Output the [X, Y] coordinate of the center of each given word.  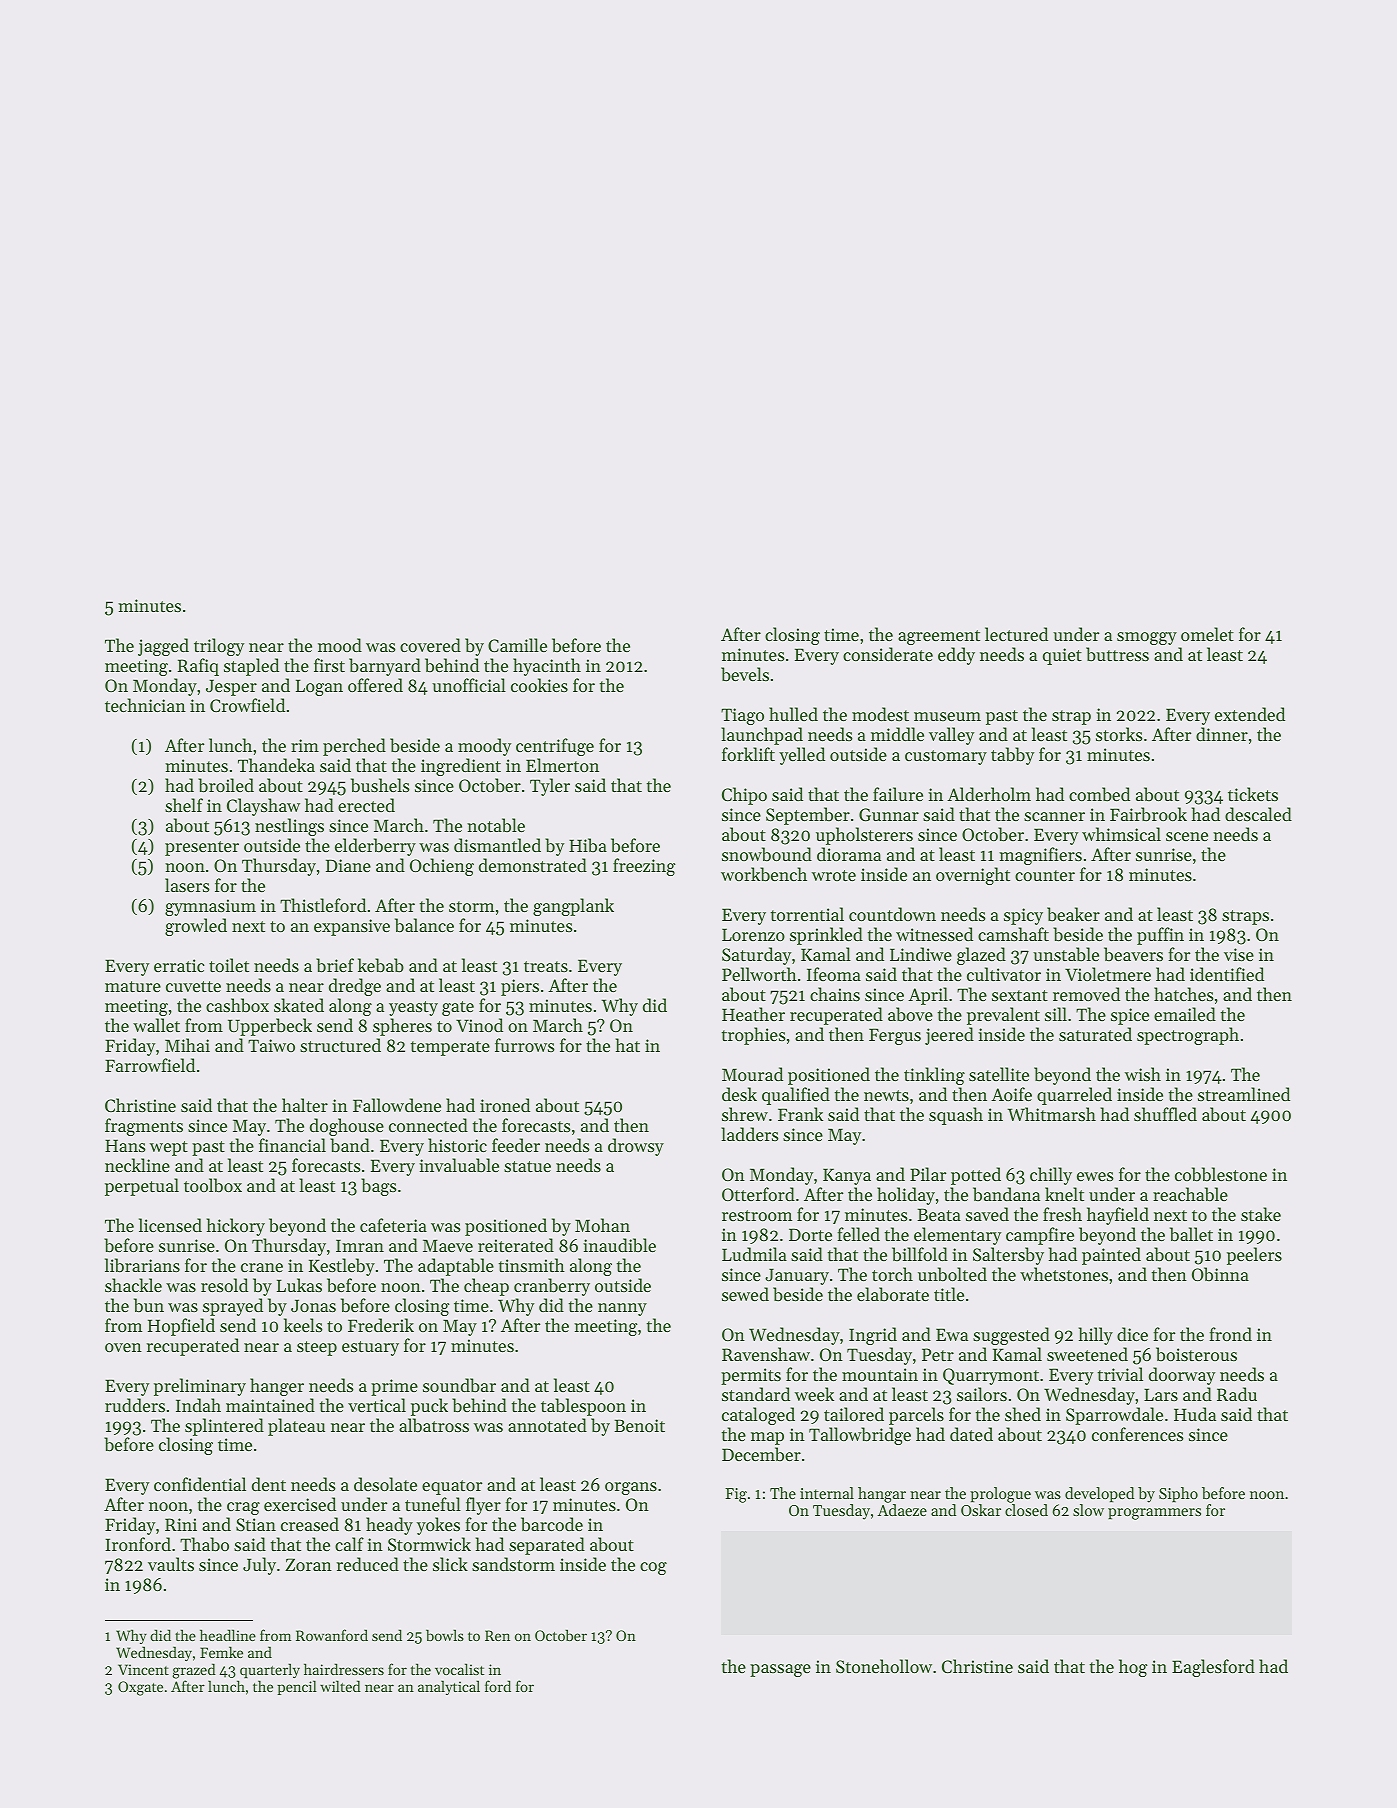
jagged [163, 647]
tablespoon [583, 1407]
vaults [171, 1564]
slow [1088, 1510]
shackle [133, 1285]
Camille [517, 645]
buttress [1117, 654]
